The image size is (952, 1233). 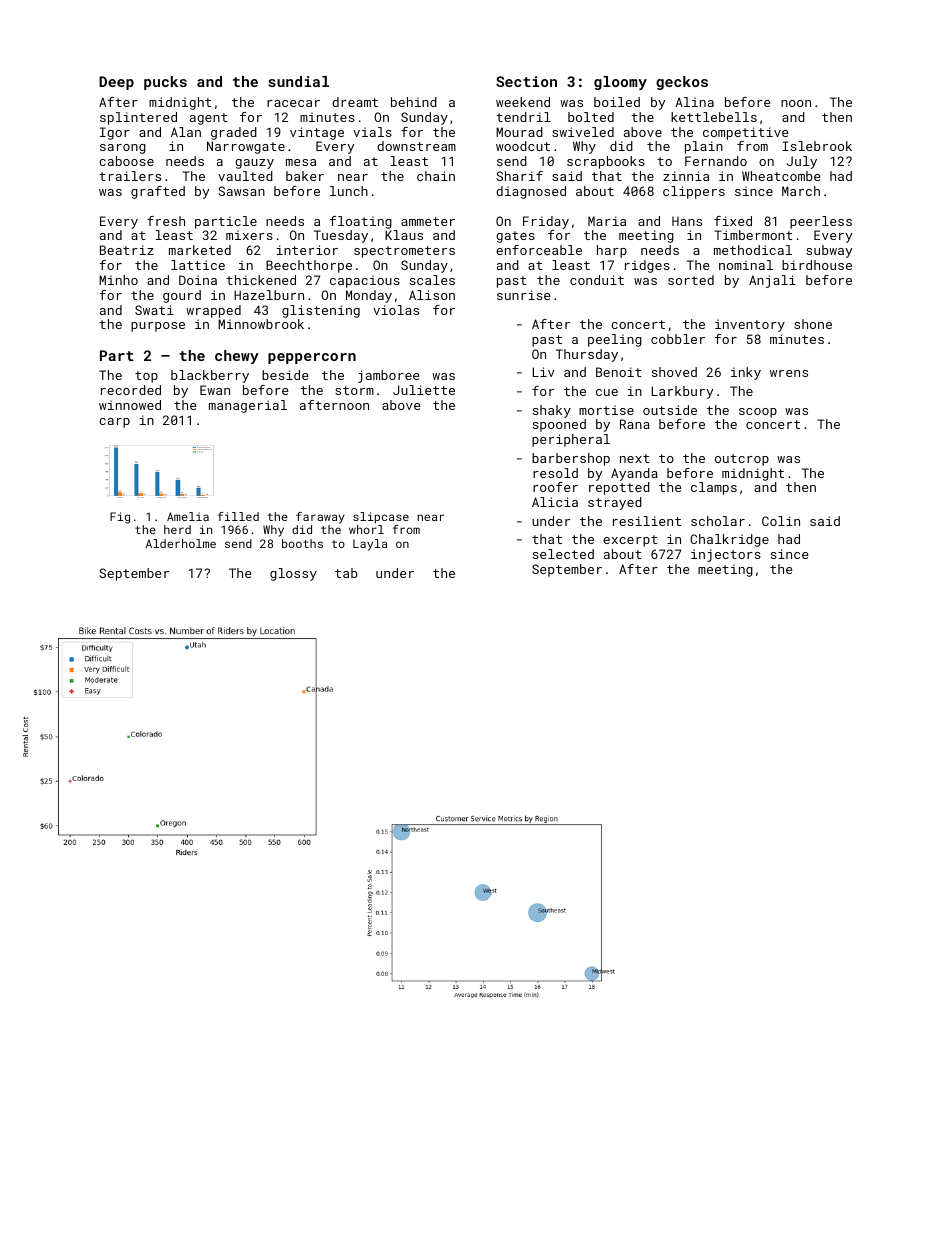 I want to click on peeling, so click(x=615, y=340).
